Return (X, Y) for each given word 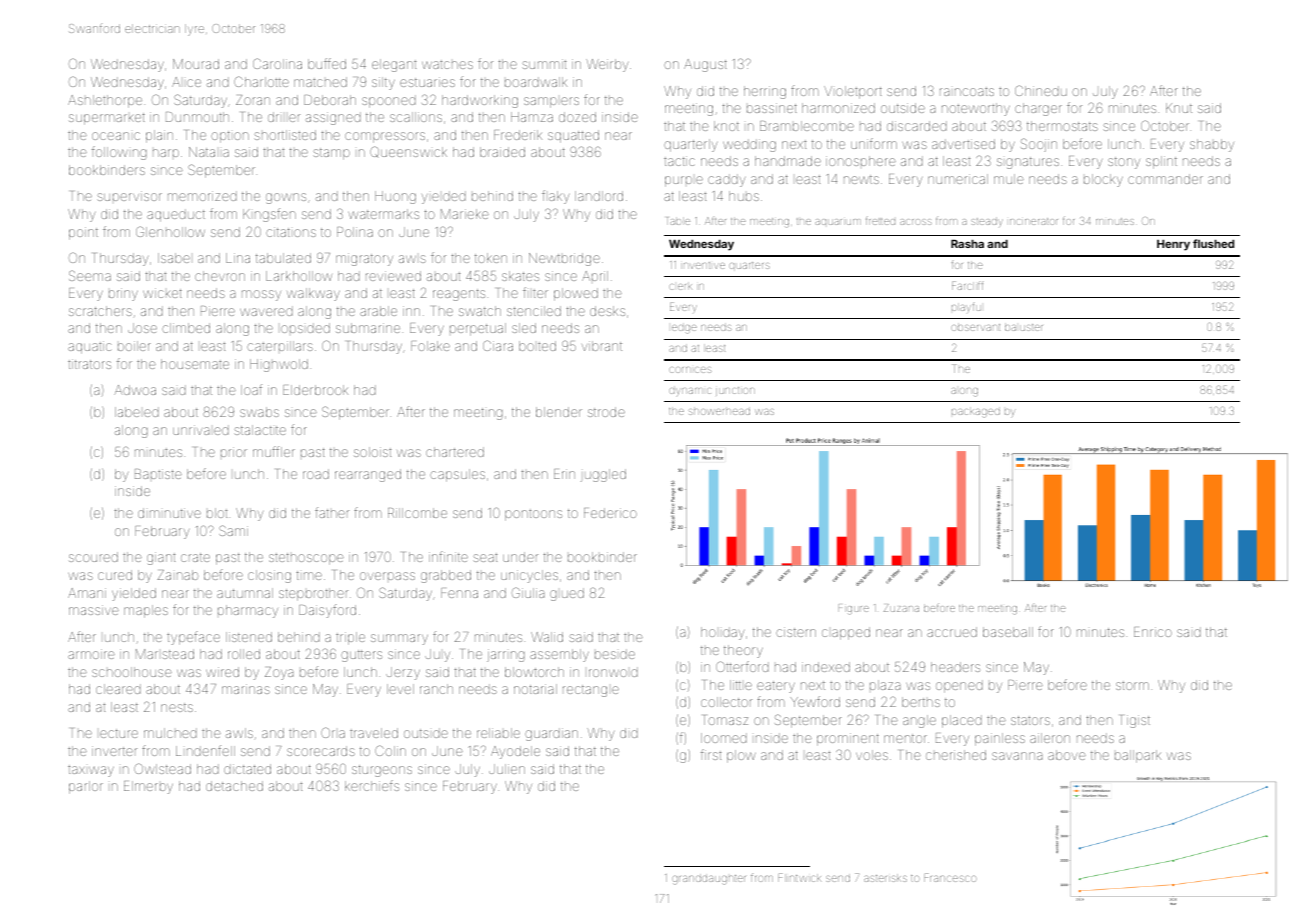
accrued (952, 632)
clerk (680, 286)
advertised (963, 144)
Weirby (607, 65)
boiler (134, 346)
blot (217, 513)
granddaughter (709, 879)
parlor (86, 787)
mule (1009, 179)
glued (567, 594)
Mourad (196, 64)
